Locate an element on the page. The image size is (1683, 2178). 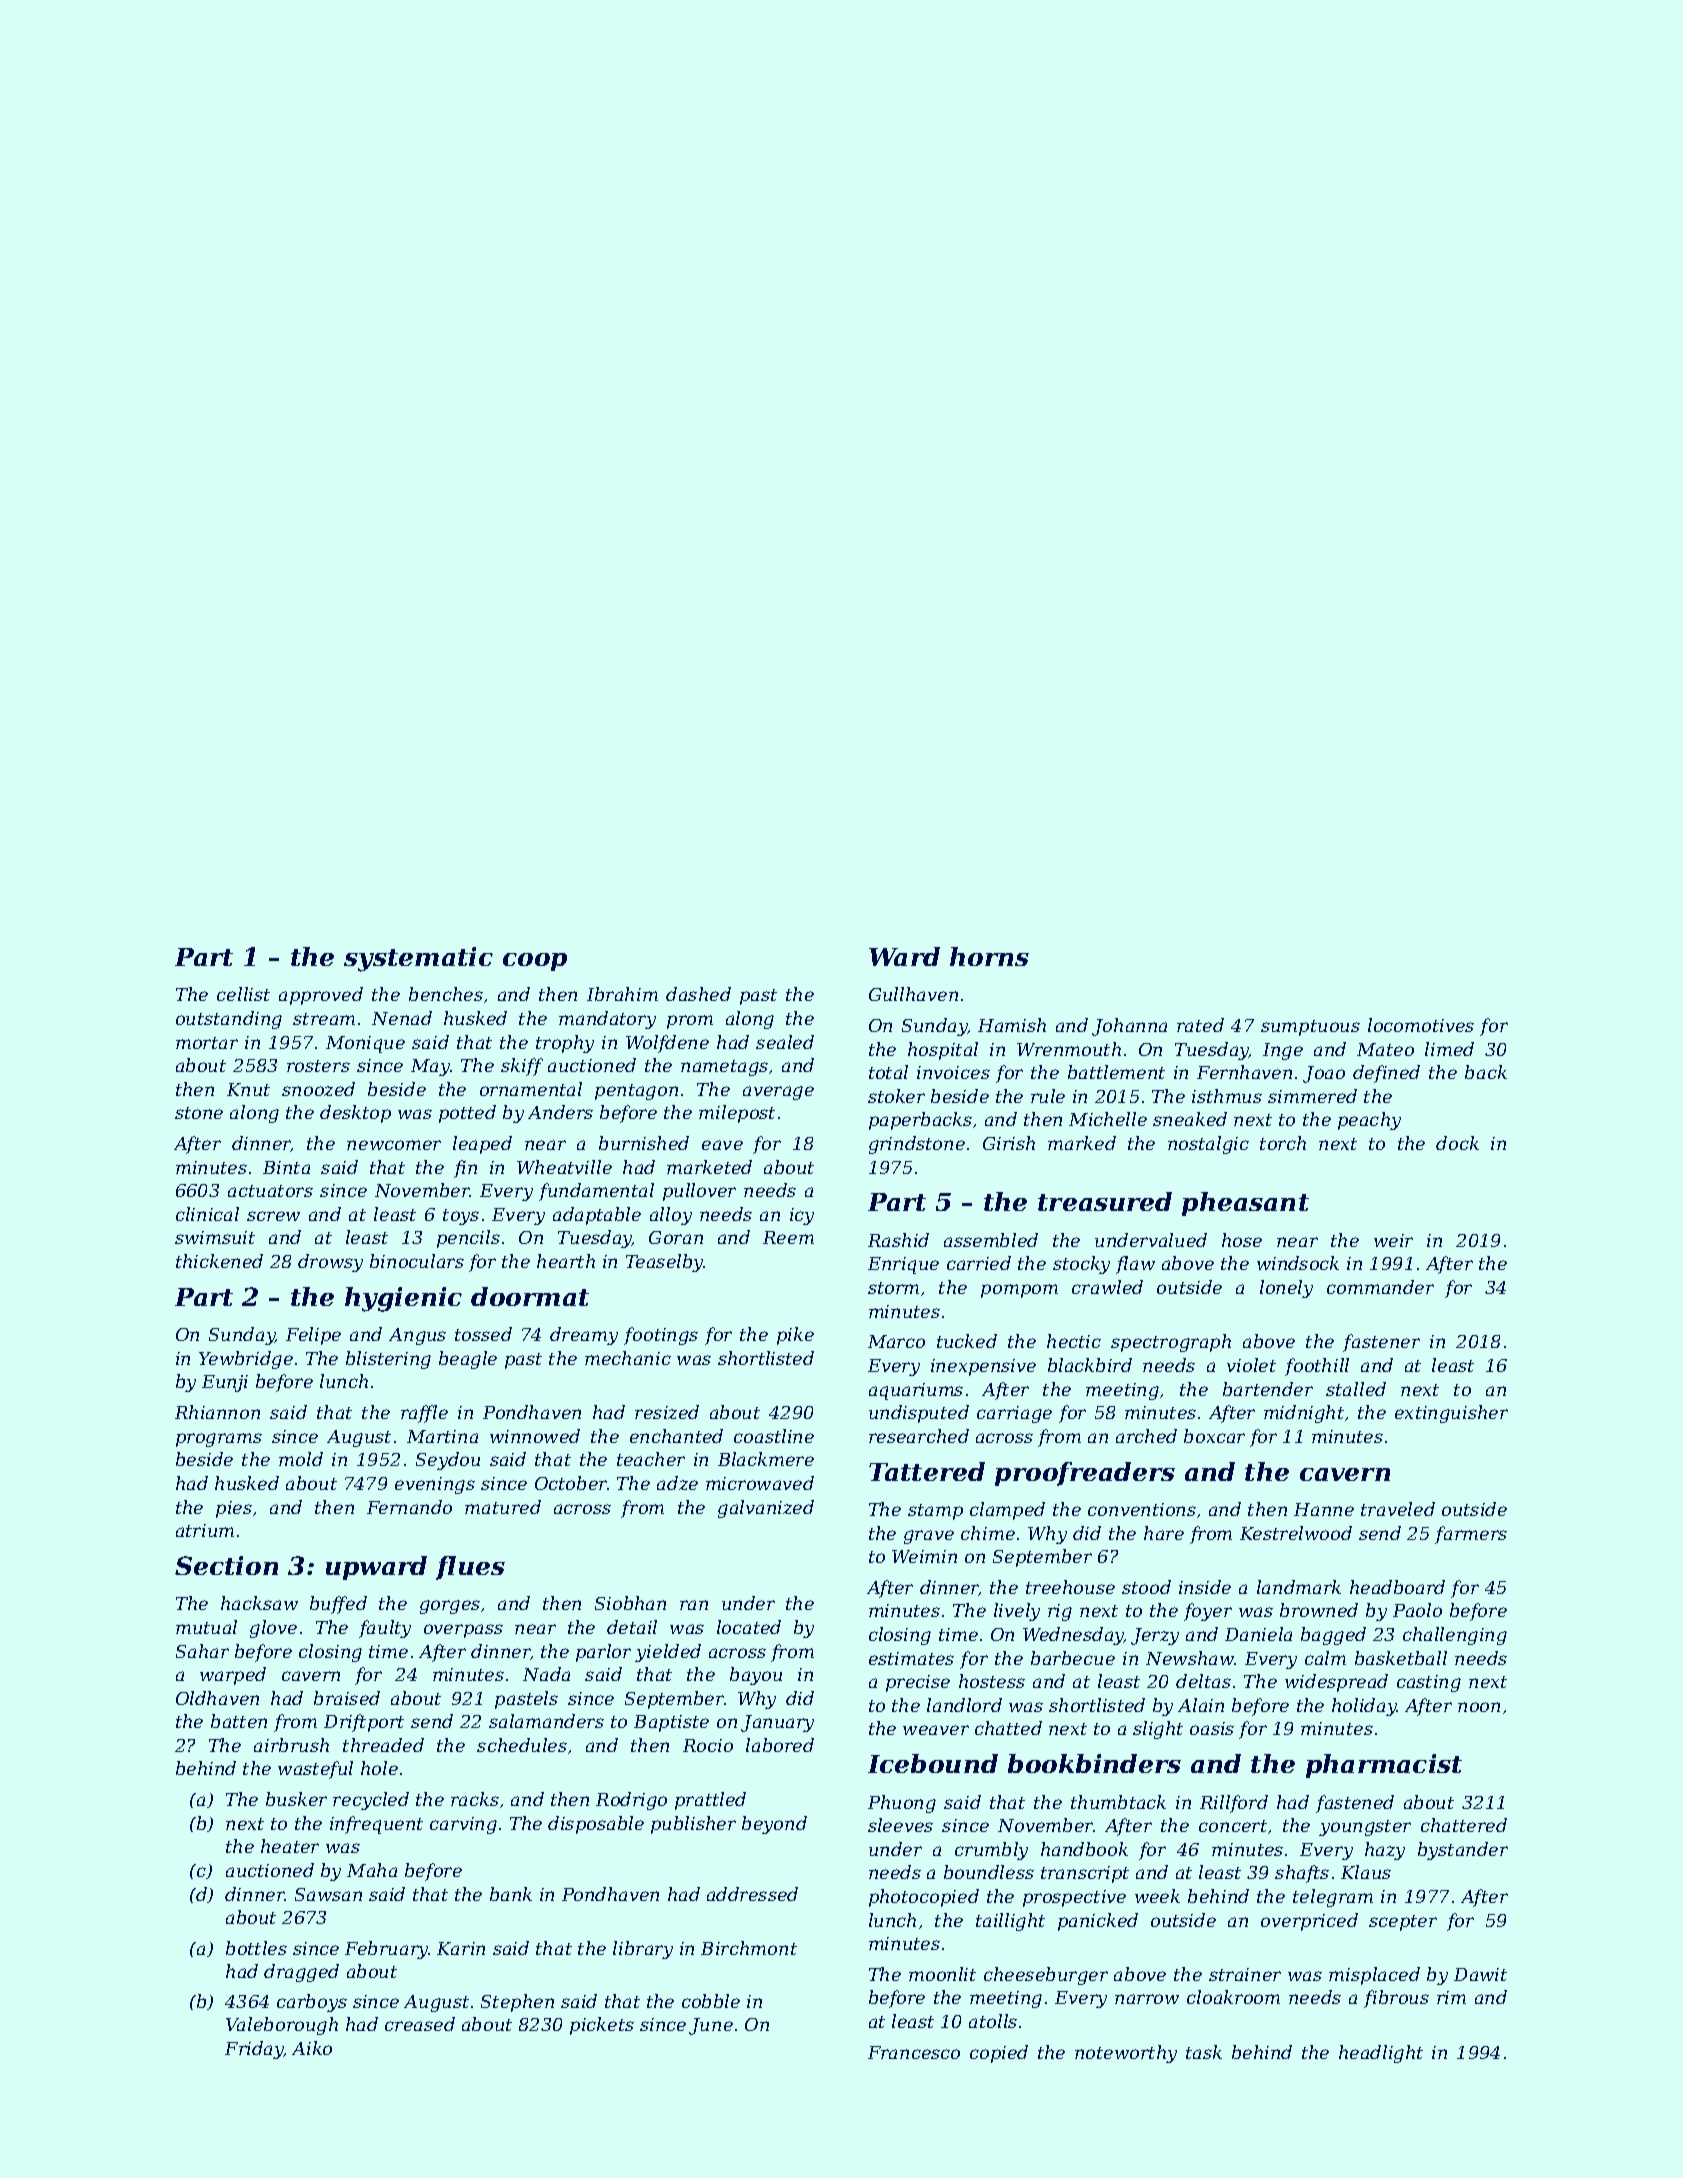
Nenad is located at coordinates (402, 1018).
